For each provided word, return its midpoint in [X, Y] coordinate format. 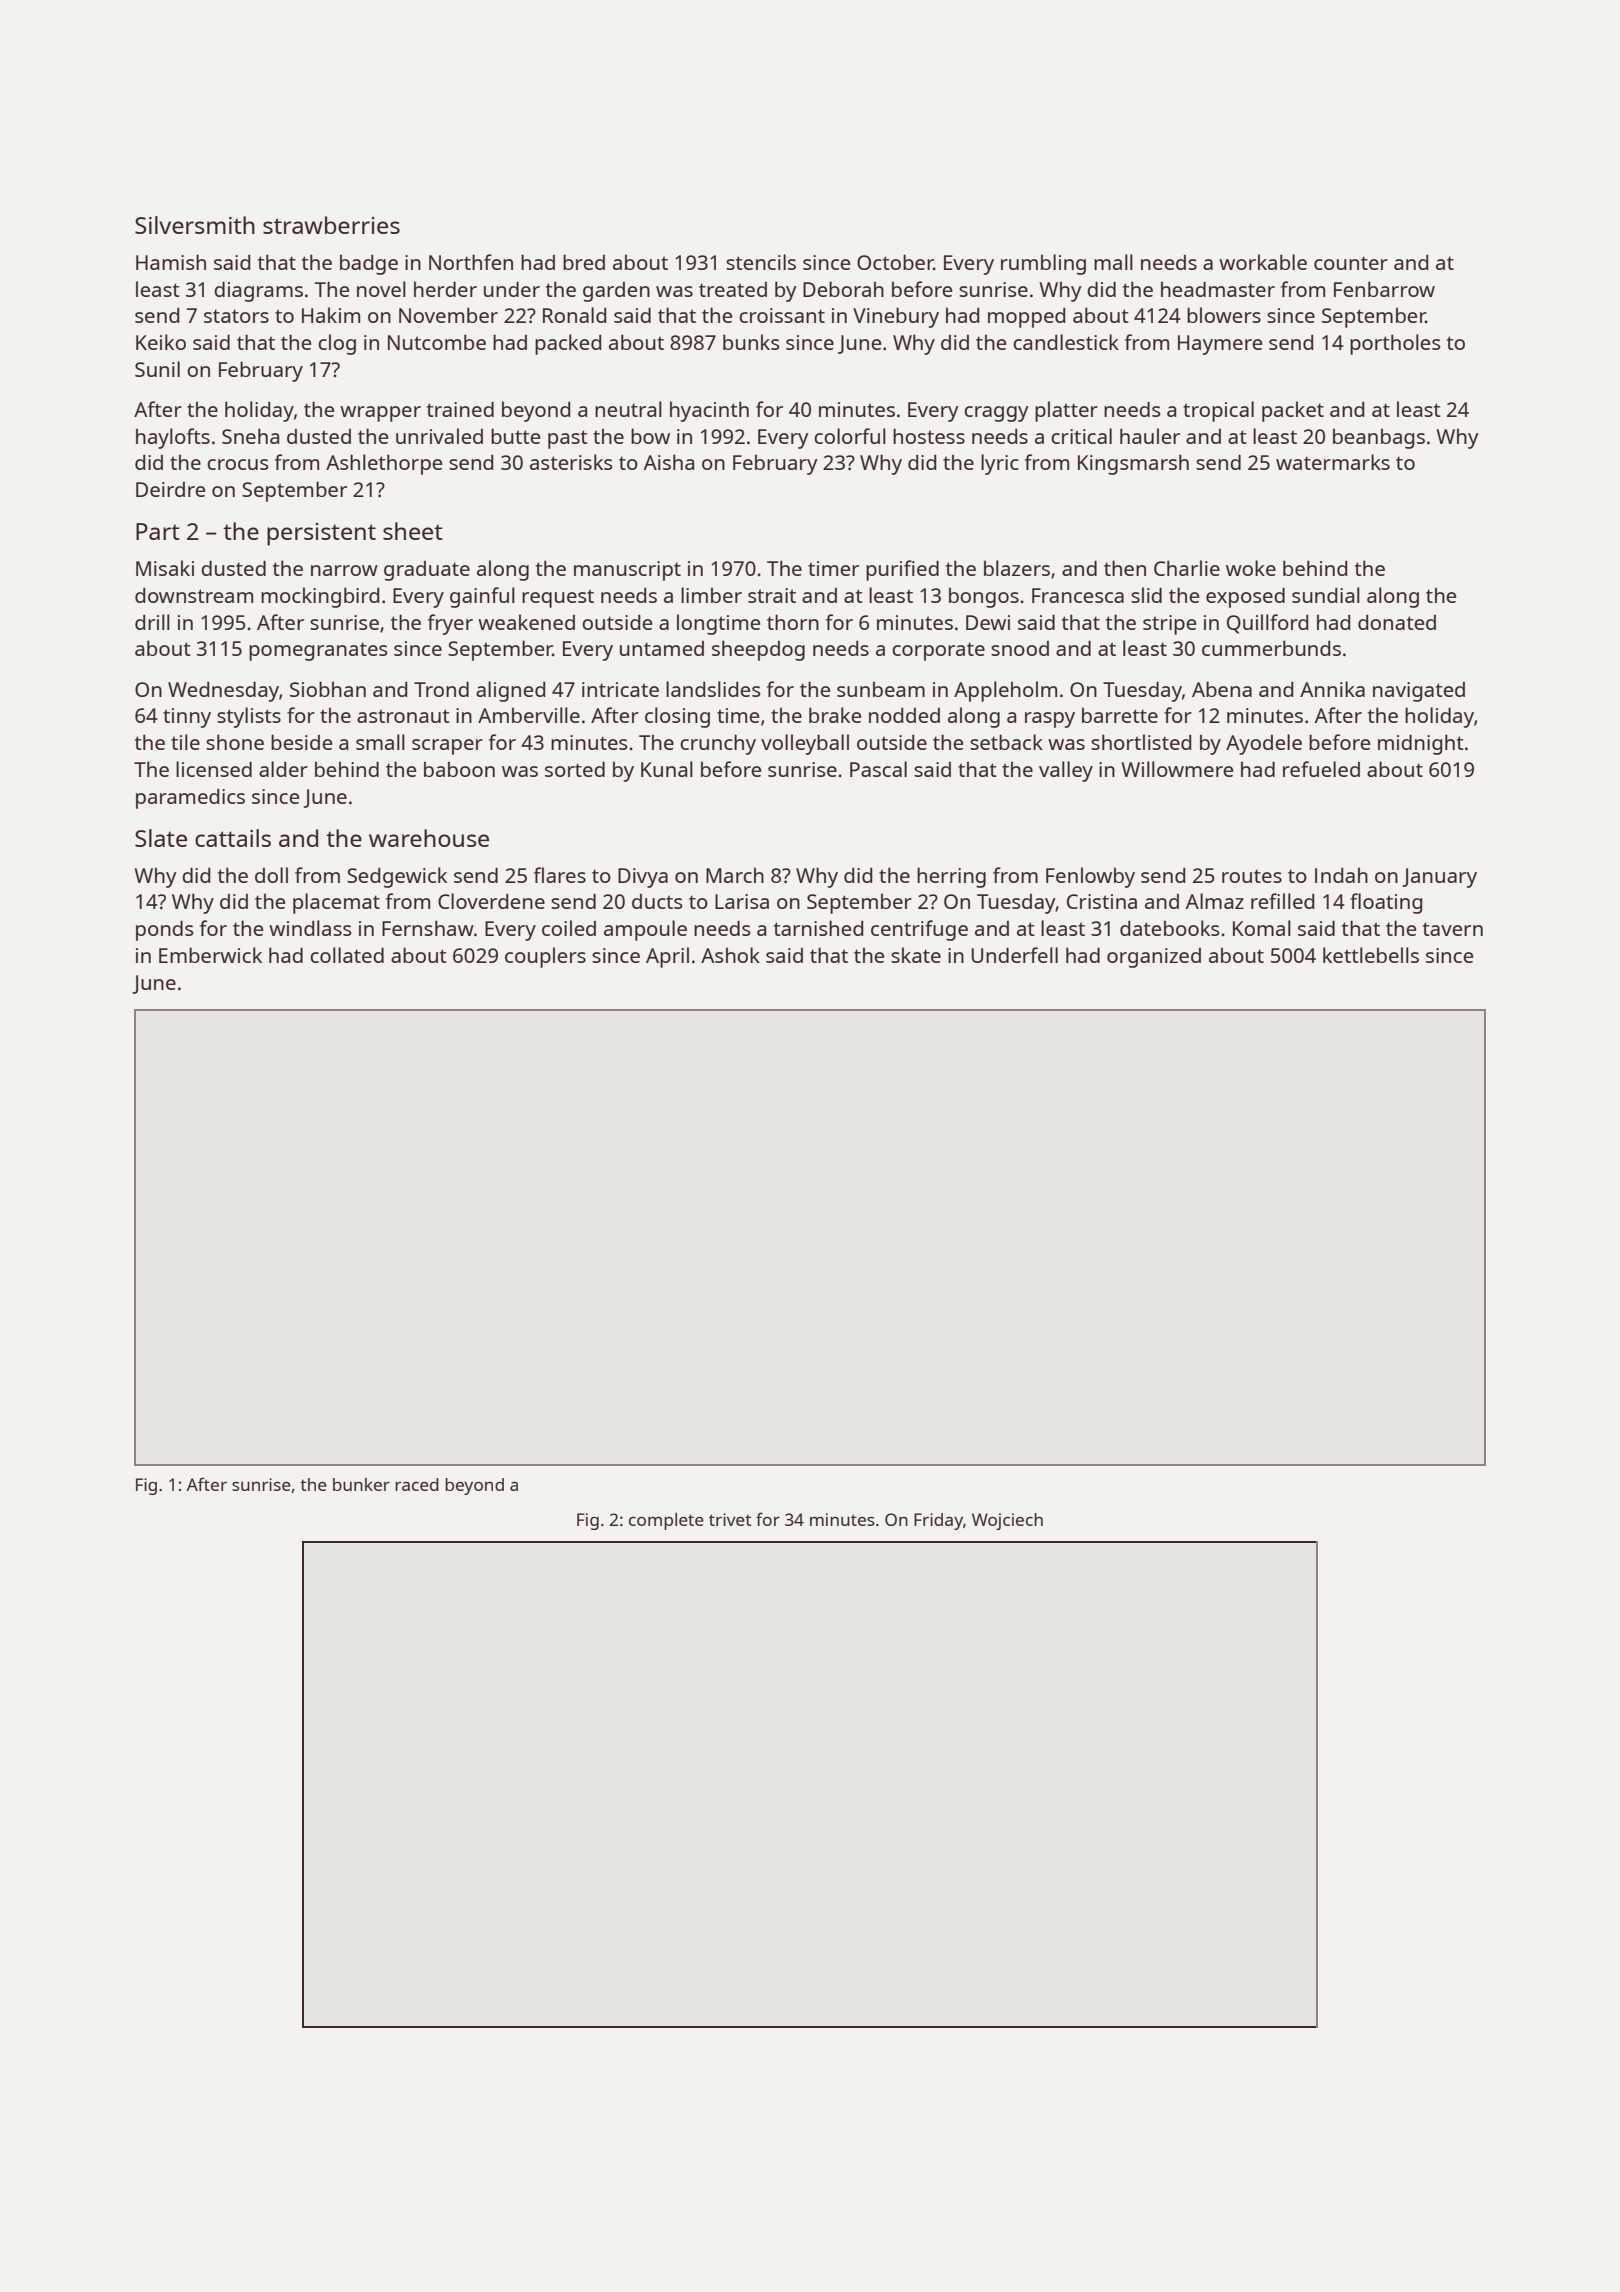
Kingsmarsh [1133, 464]
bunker [361, 1484]
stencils [761, 262]
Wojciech [1007, 1521]
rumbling [1043, 264]
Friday [938, 1521]
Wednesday [223, 692]
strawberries [331, 225]
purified [902, 570]
